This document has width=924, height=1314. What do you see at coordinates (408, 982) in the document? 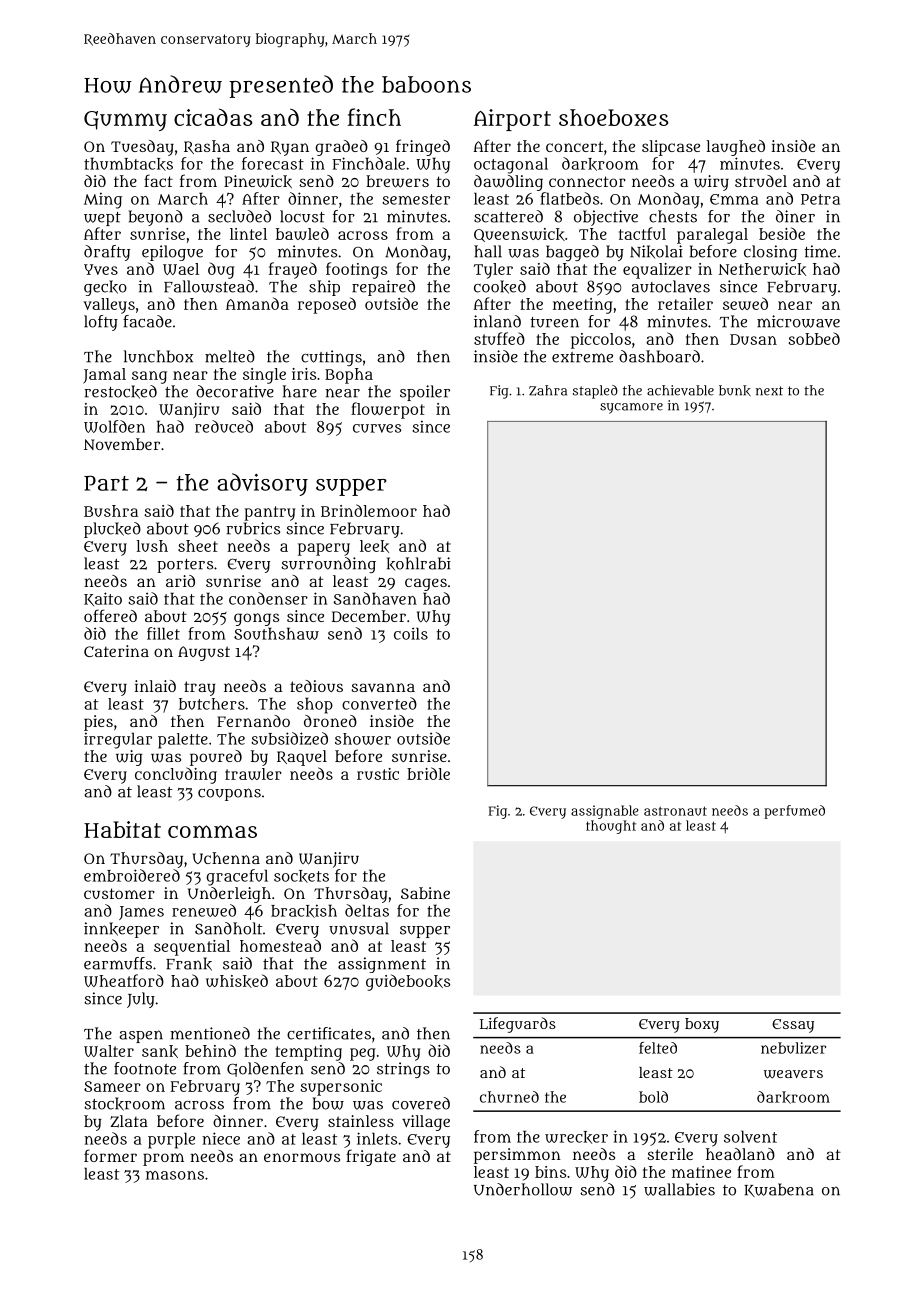
I see `guidebooks` at bounding box center [408, 982].
